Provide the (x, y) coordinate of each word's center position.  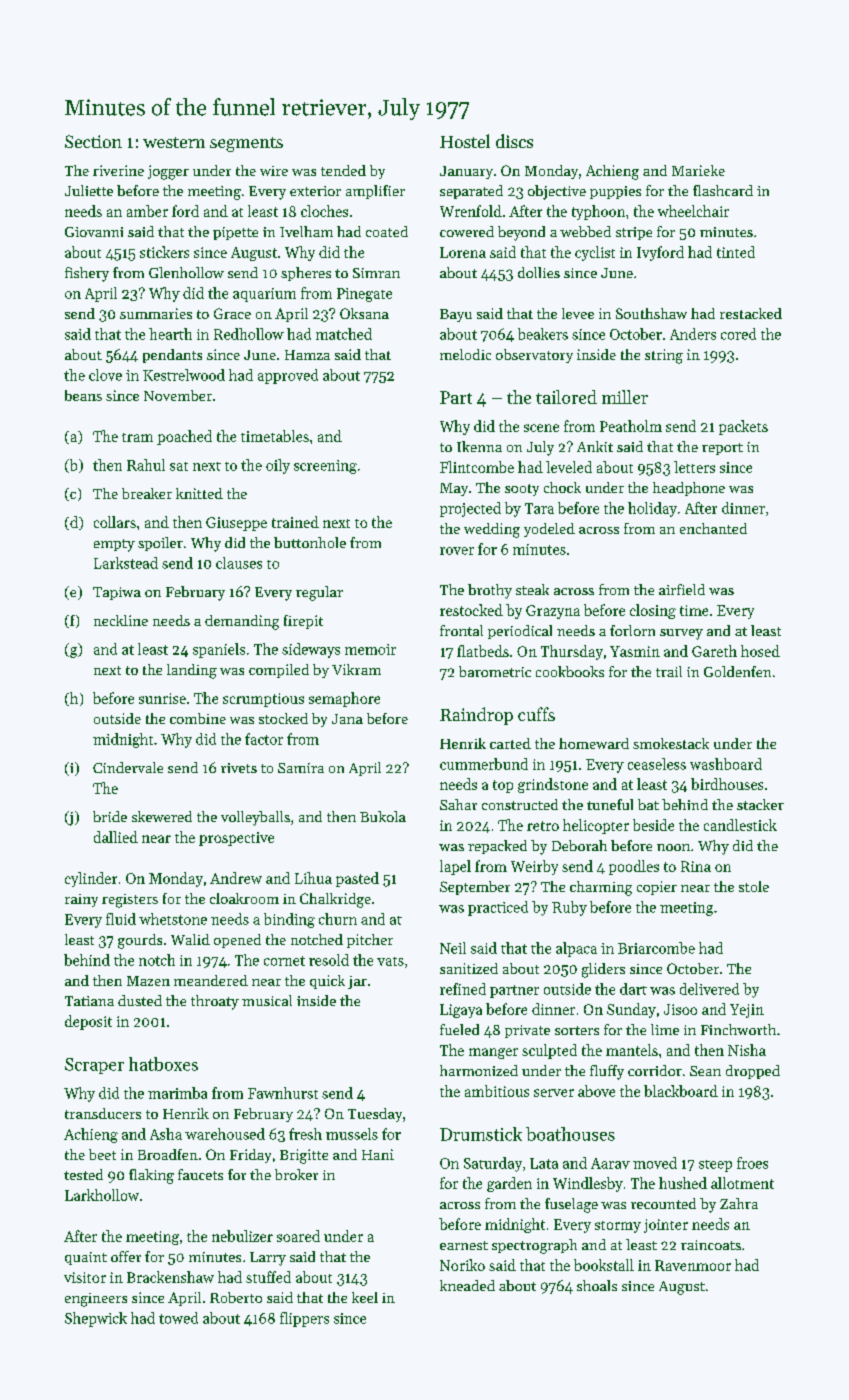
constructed (520, 804)
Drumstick (481, 1134)
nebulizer (242, 1236)
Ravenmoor (693, 1265)
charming (601, 888)
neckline (121, 620)
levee (578, 313)
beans (83, 395)
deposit (88, 1022)
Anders (693, 334)
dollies (539, 272)
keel (365, 1297)
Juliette (89, 190)
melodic (465, 354)
